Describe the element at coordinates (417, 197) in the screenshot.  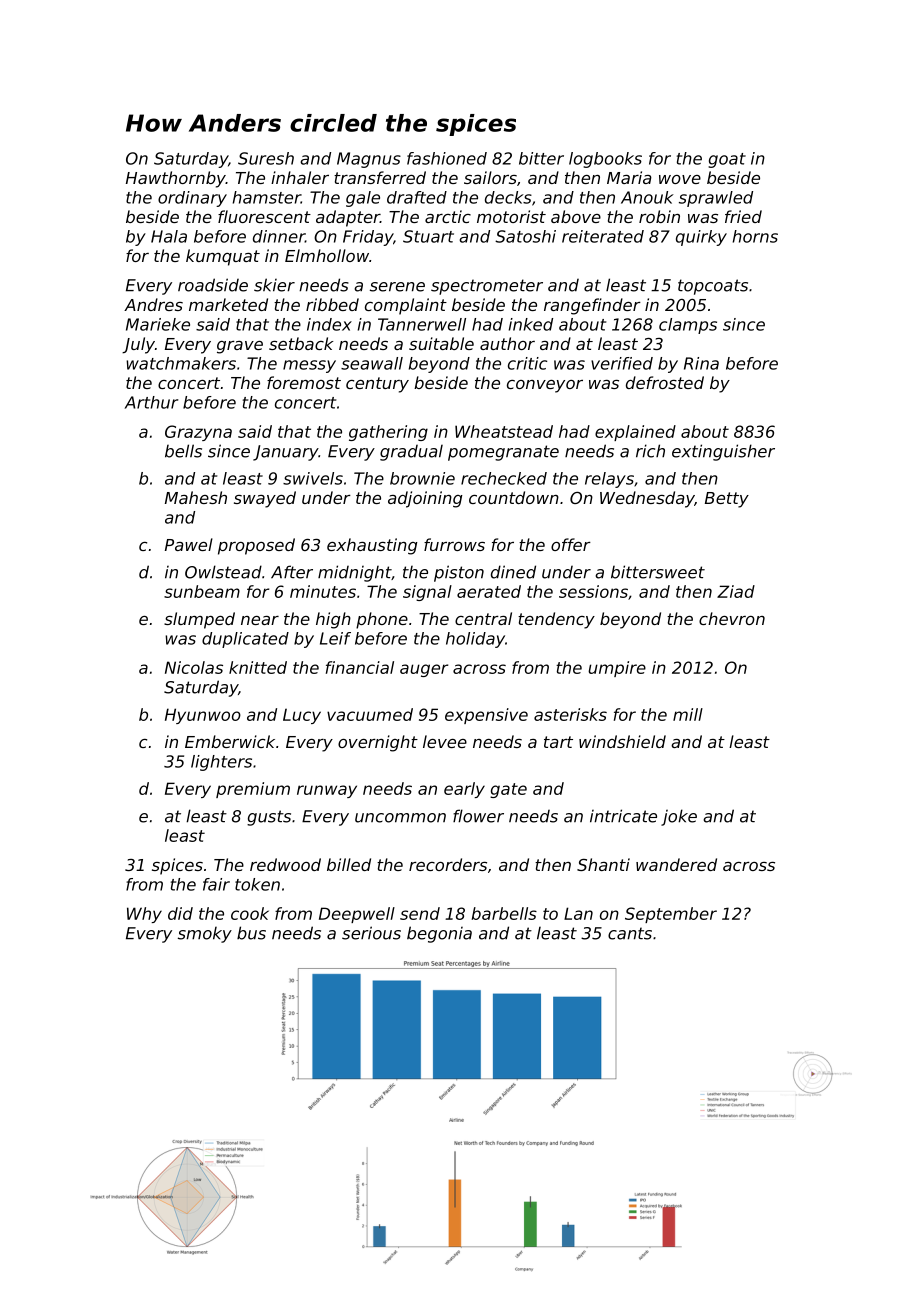
I see `drafted` at that location.
